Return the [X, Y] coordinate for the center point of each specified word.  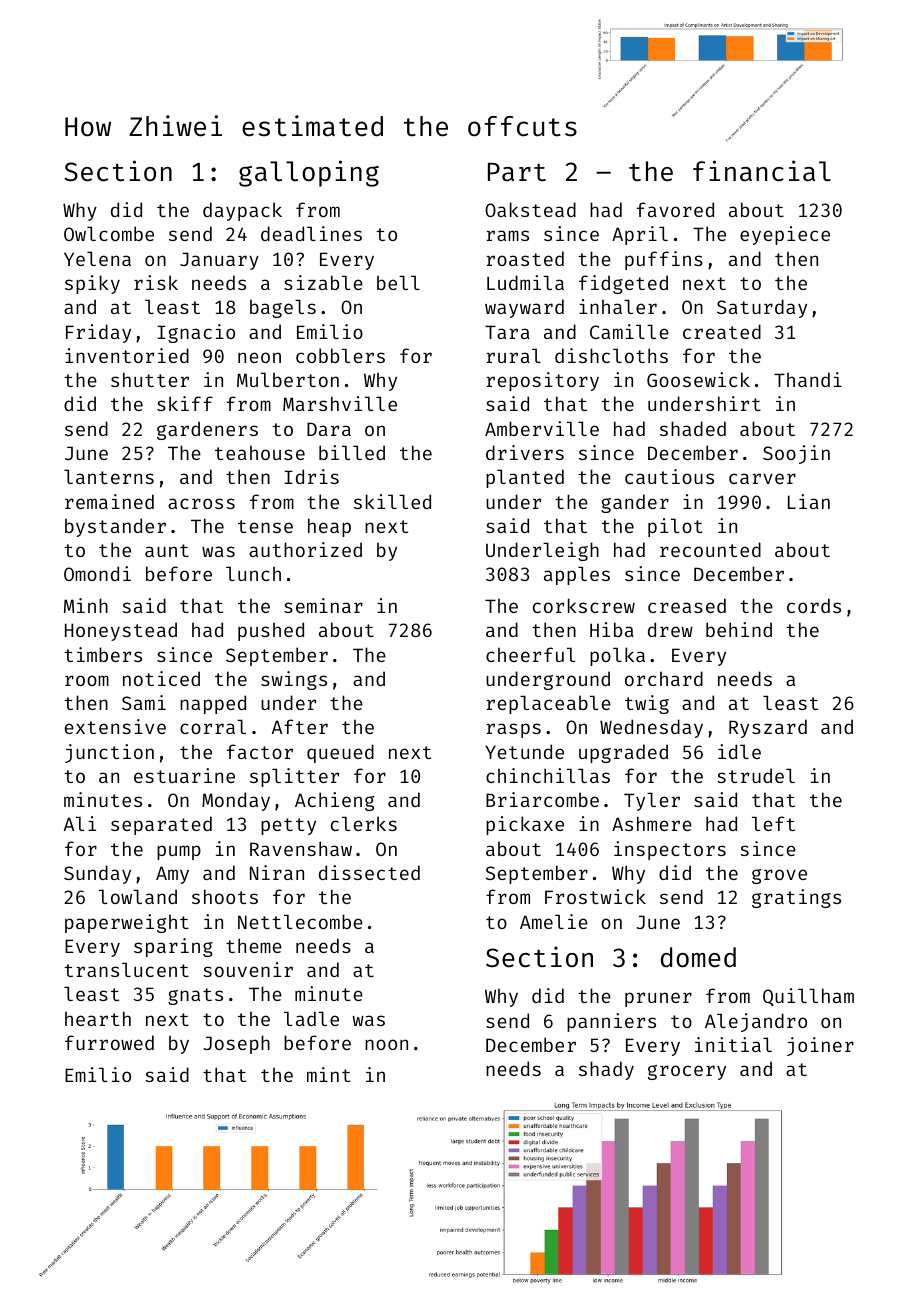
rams [508, 235]
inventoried [127, 355]
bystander [115, 527]
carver [762, 478]
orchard [664, 678]
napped [213, 704]
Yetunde [524, 751]
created [722, 331]
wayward [524, 308]
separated [161, 825]
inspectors [670, 850]
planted [525, 478]
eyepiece [785, 235]
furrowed [109, 1042]
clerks [364, 823]
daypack [242, 211]
